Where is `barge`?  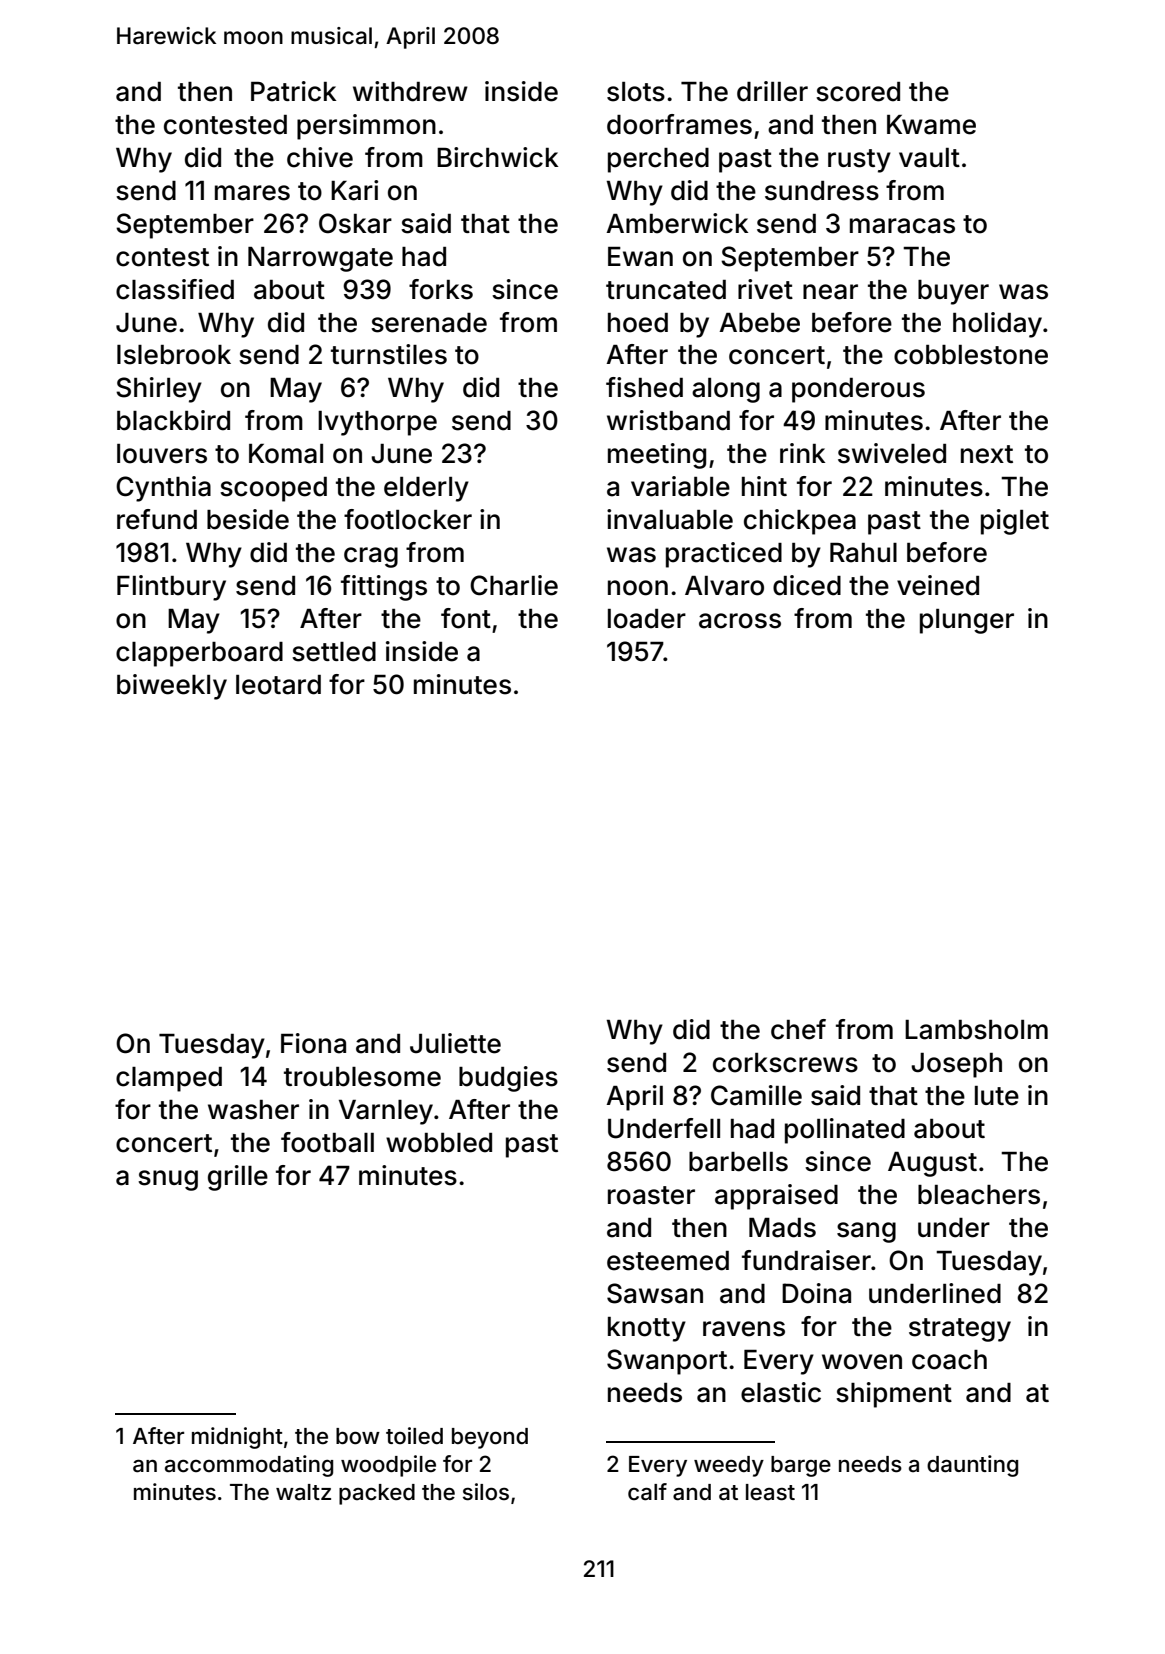 barge is located at coordinates (801, 1466).
